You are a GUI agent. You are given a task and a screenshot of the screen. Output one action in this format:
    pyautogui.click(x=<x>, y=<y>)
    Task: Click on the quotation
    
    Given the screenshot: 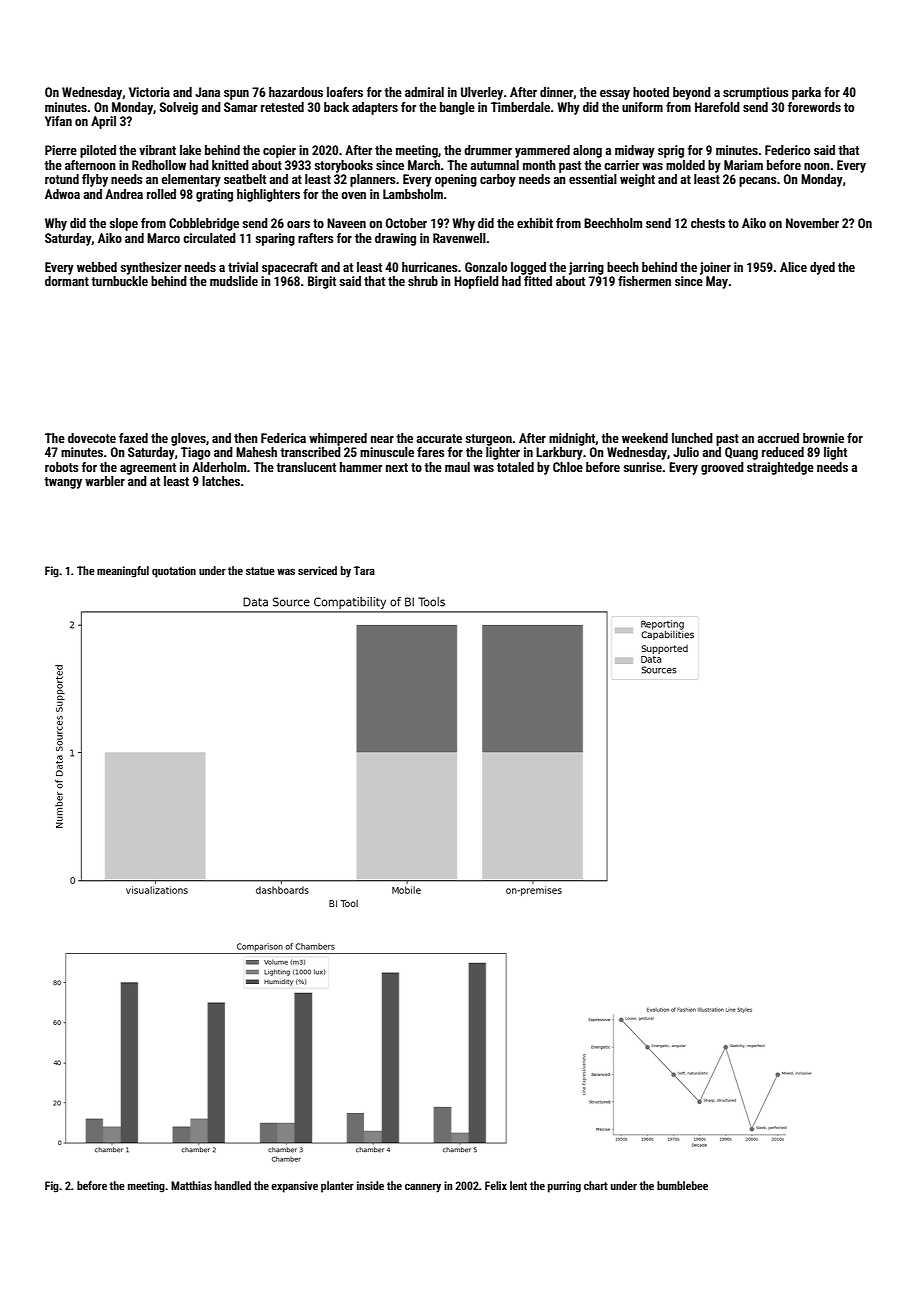 What is the action you would take?
    pyautogui.click(x=174, y=572)
